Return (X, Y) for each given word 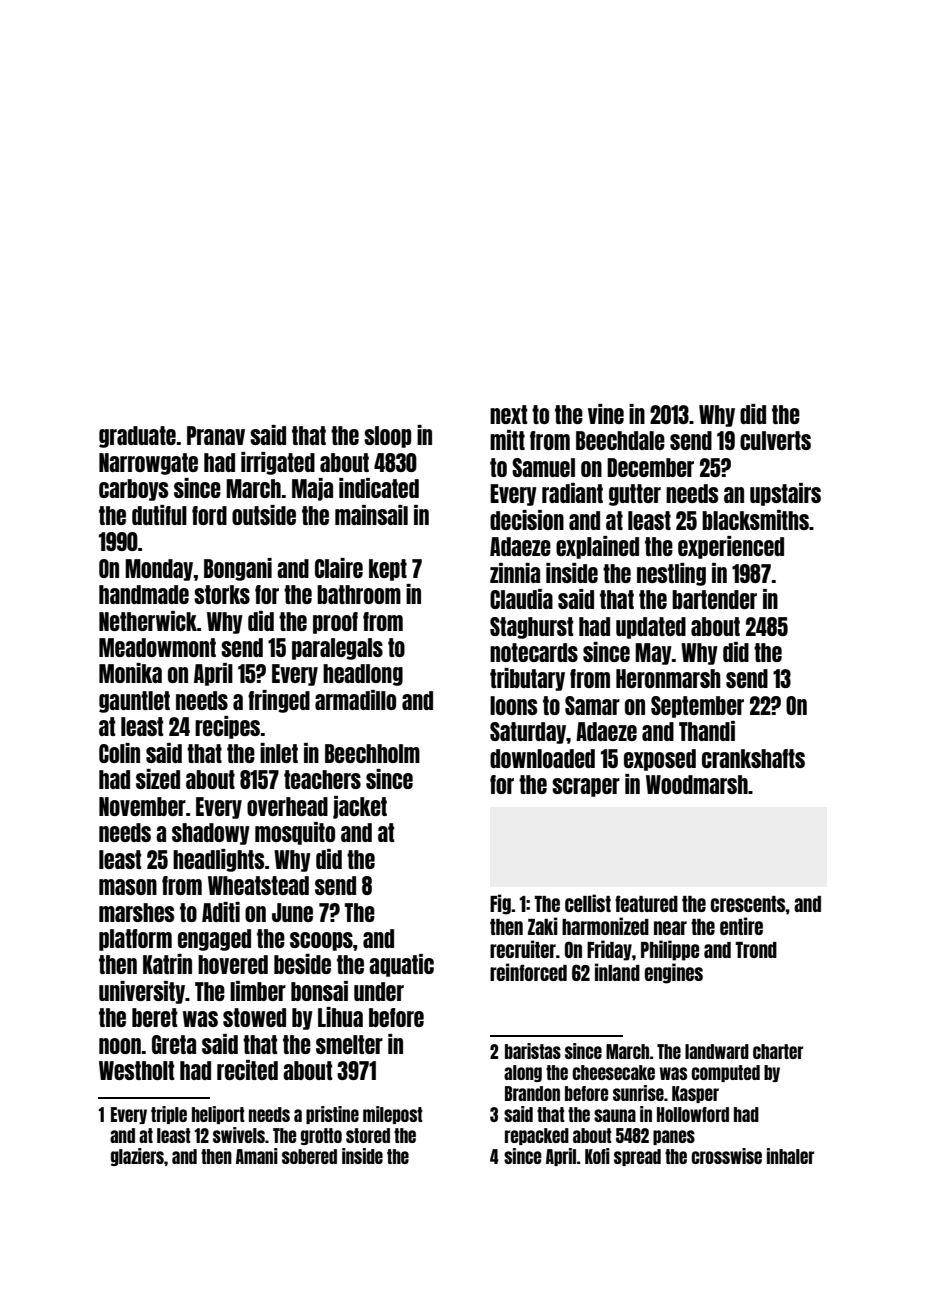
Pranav (216, 435)
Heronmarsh (668, 678)
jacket (360, 807)
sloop (387, 437)
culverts (775, 440)
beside (302, 964)
